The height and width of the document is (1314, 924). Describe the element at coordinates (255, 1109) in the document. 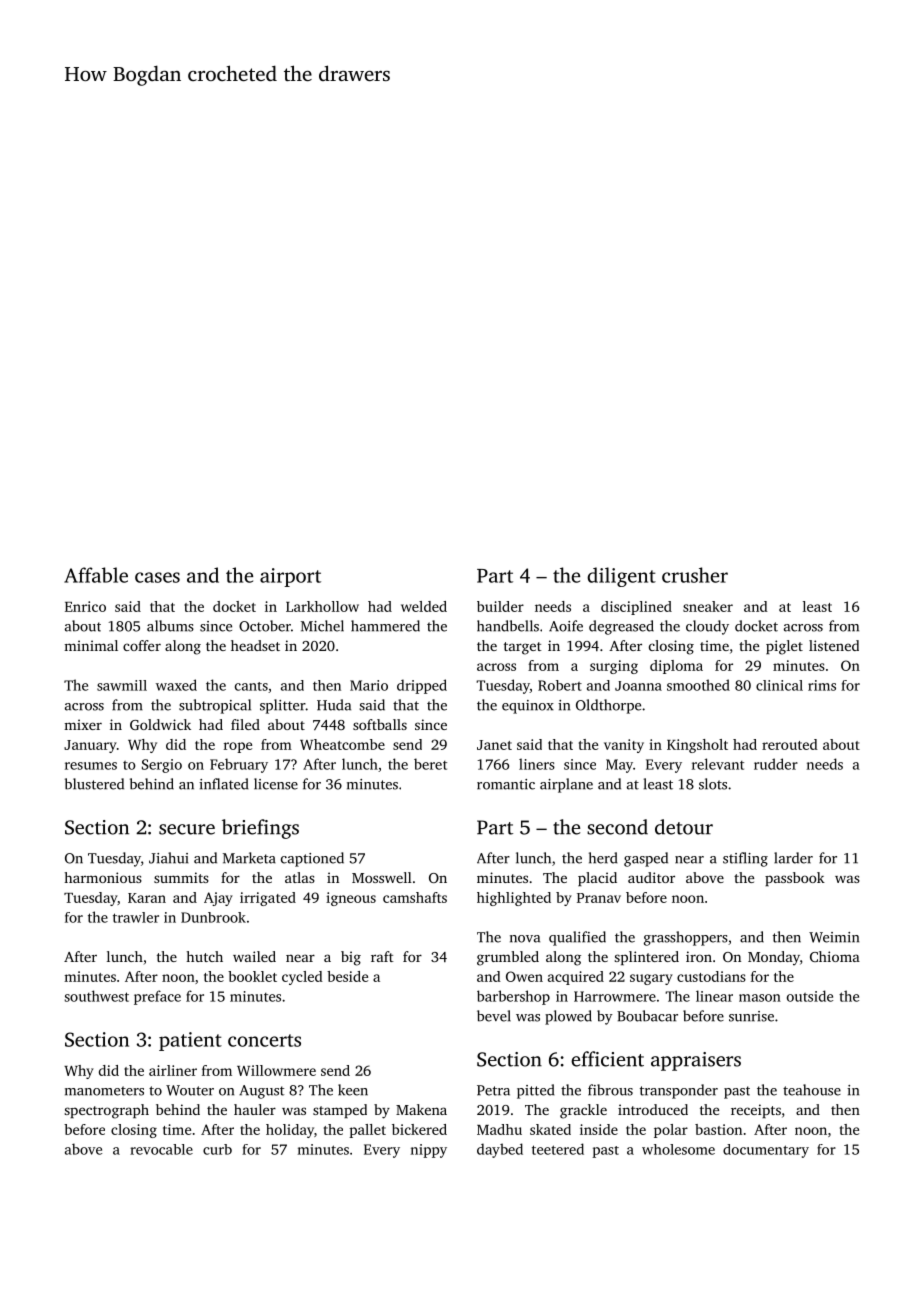

I see `hauler` at that location.
